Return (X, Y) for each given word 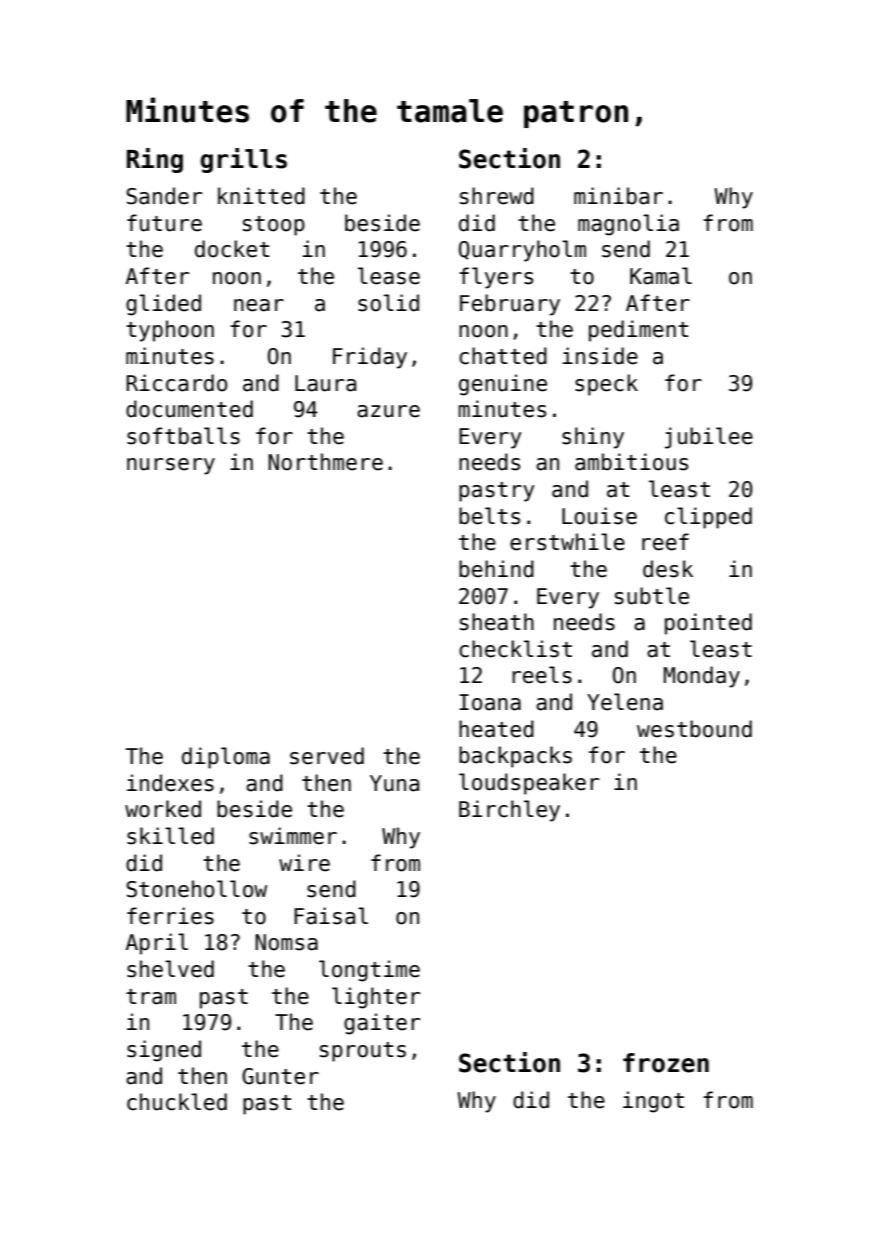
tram (151, 997)
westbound (694, 729)
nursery (171, 466)
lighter (376, 998)
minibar (618, 196)
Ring (155, 160)
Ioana (490, 702)
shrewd (497, 196)
